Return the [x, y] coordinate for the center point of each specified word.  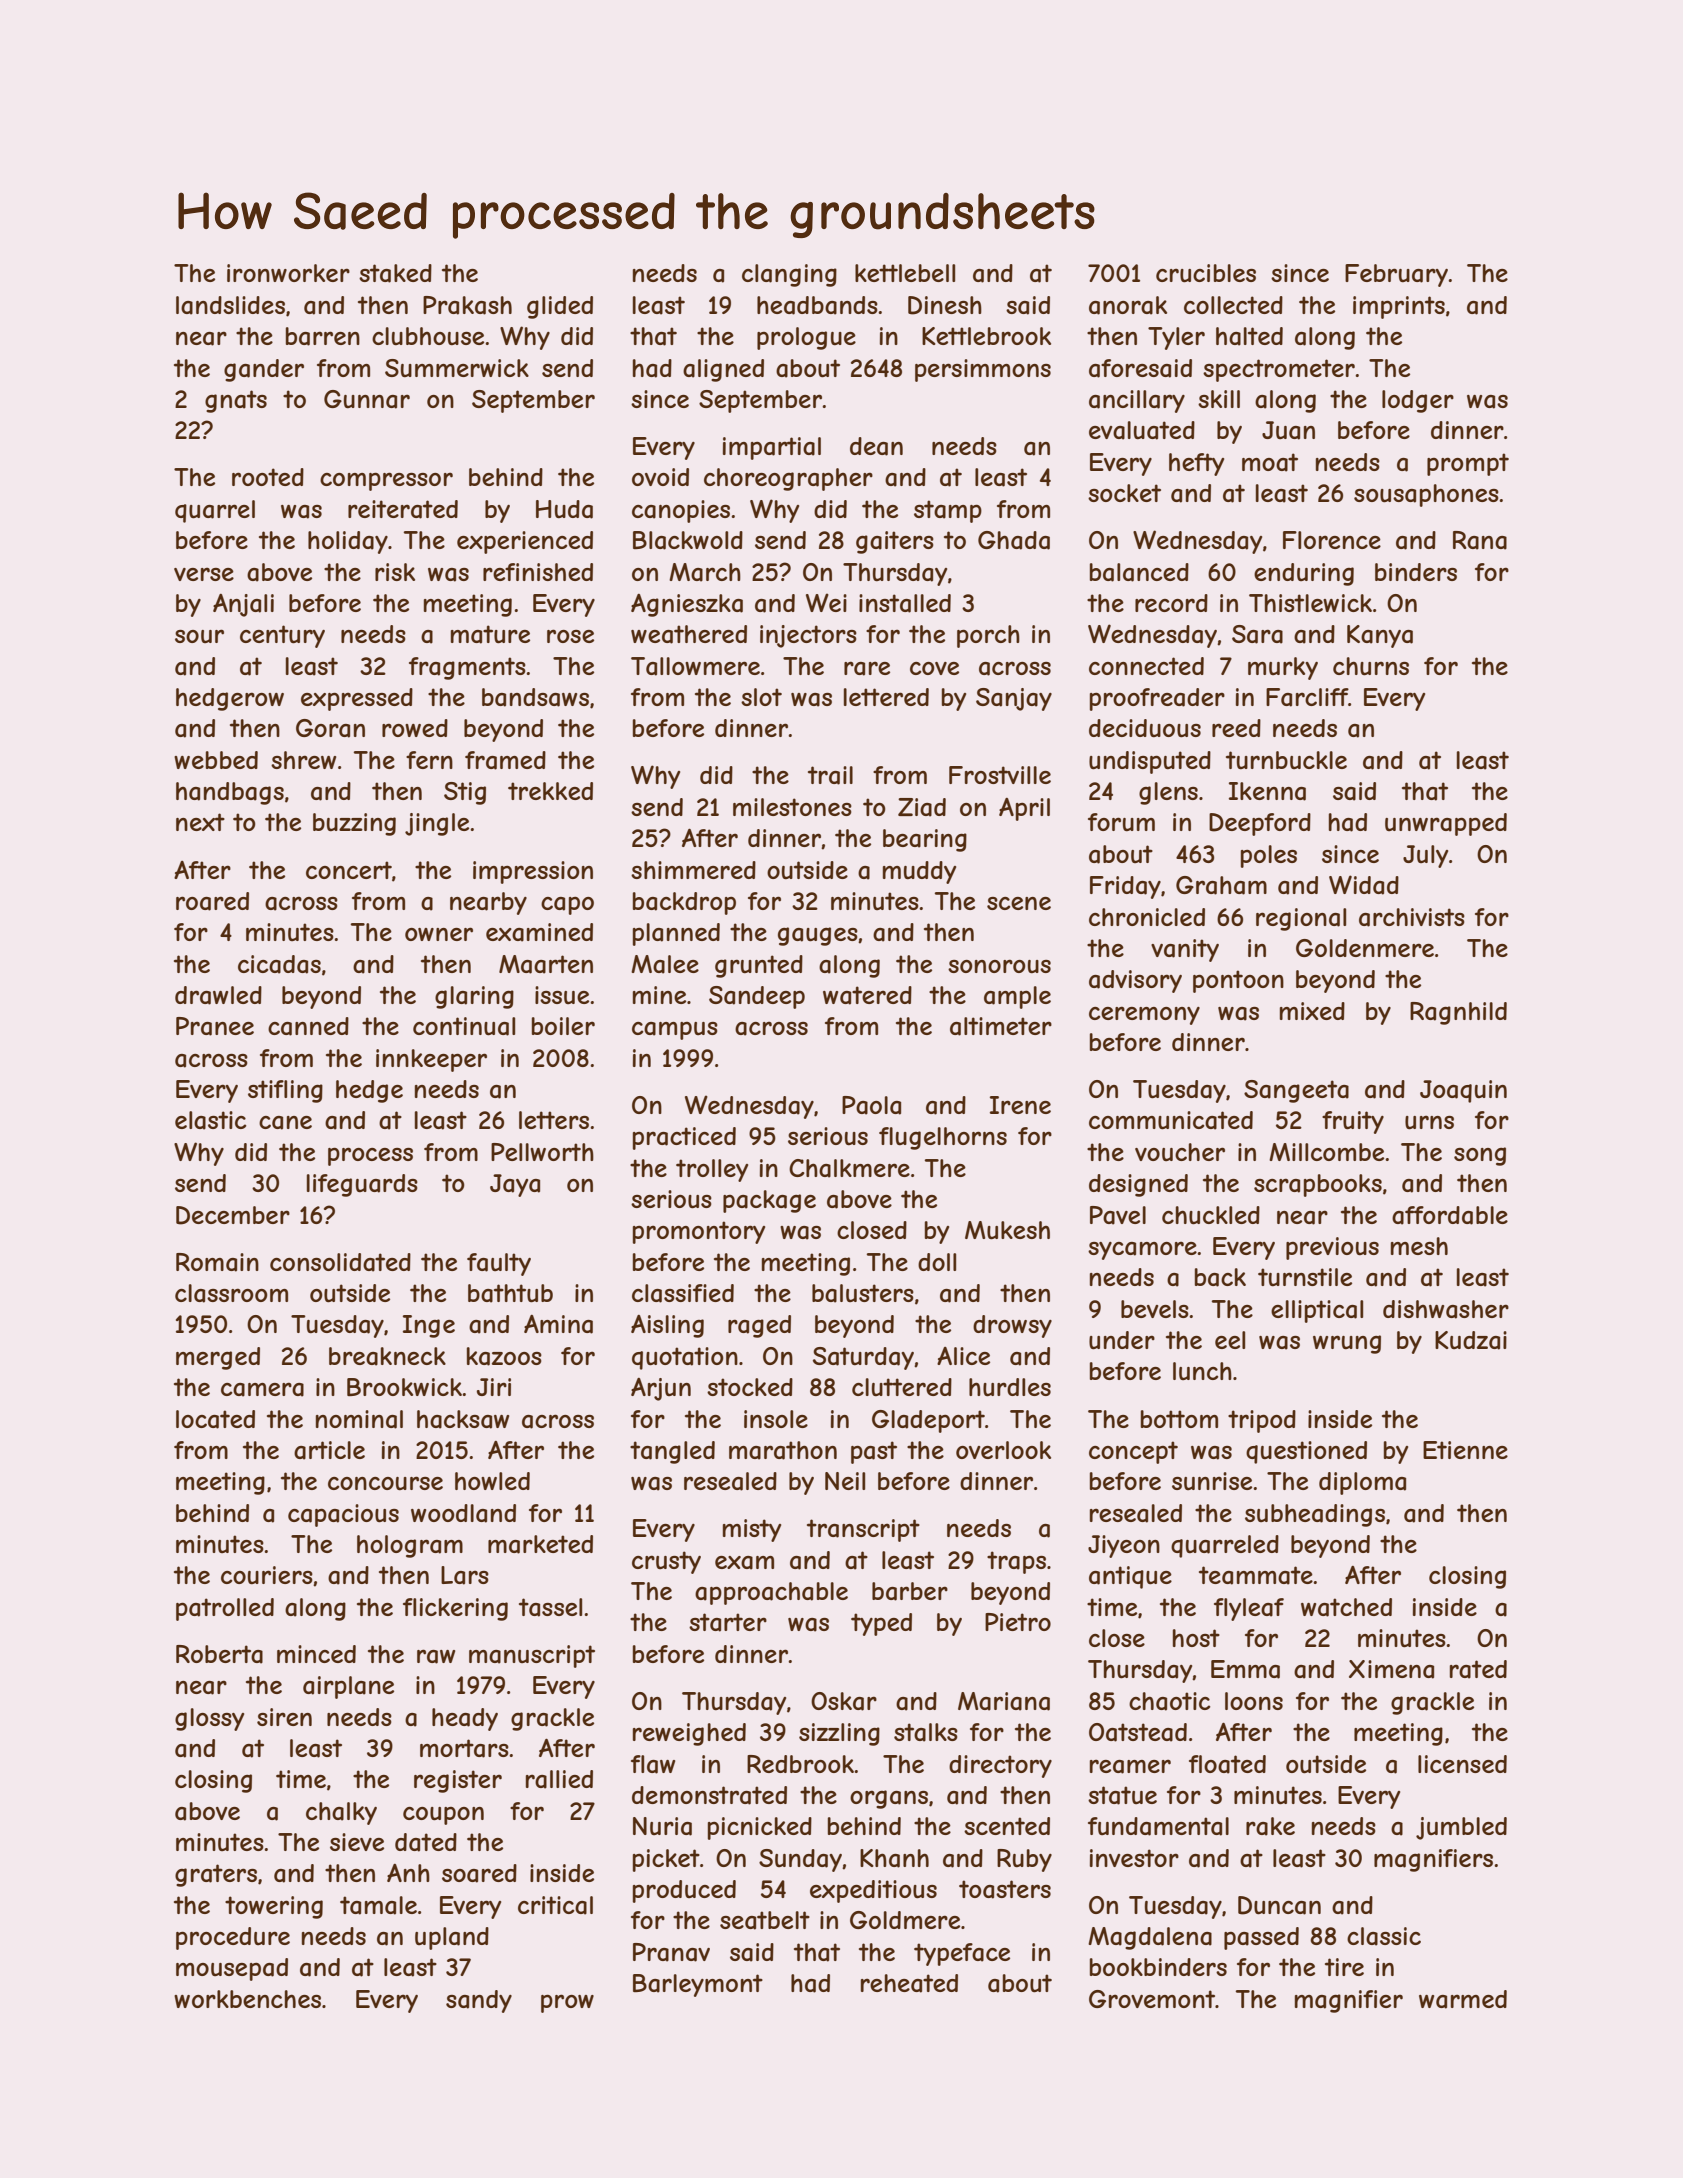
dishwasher [1446, 1309]
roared [212, 901]
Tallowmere [695, 666]
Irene [1020, 1105]
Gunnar [367, 399]
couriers [267, 1575]
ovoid [660, 477]
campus [675, 1031]
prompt [1468, 464]
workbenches [247, 1999]
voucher [1180, 1152]
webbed [216, 760]
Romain [217, 1262]
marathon [783, 1450]
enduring [1304, 574]
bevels [1155, 1309]
